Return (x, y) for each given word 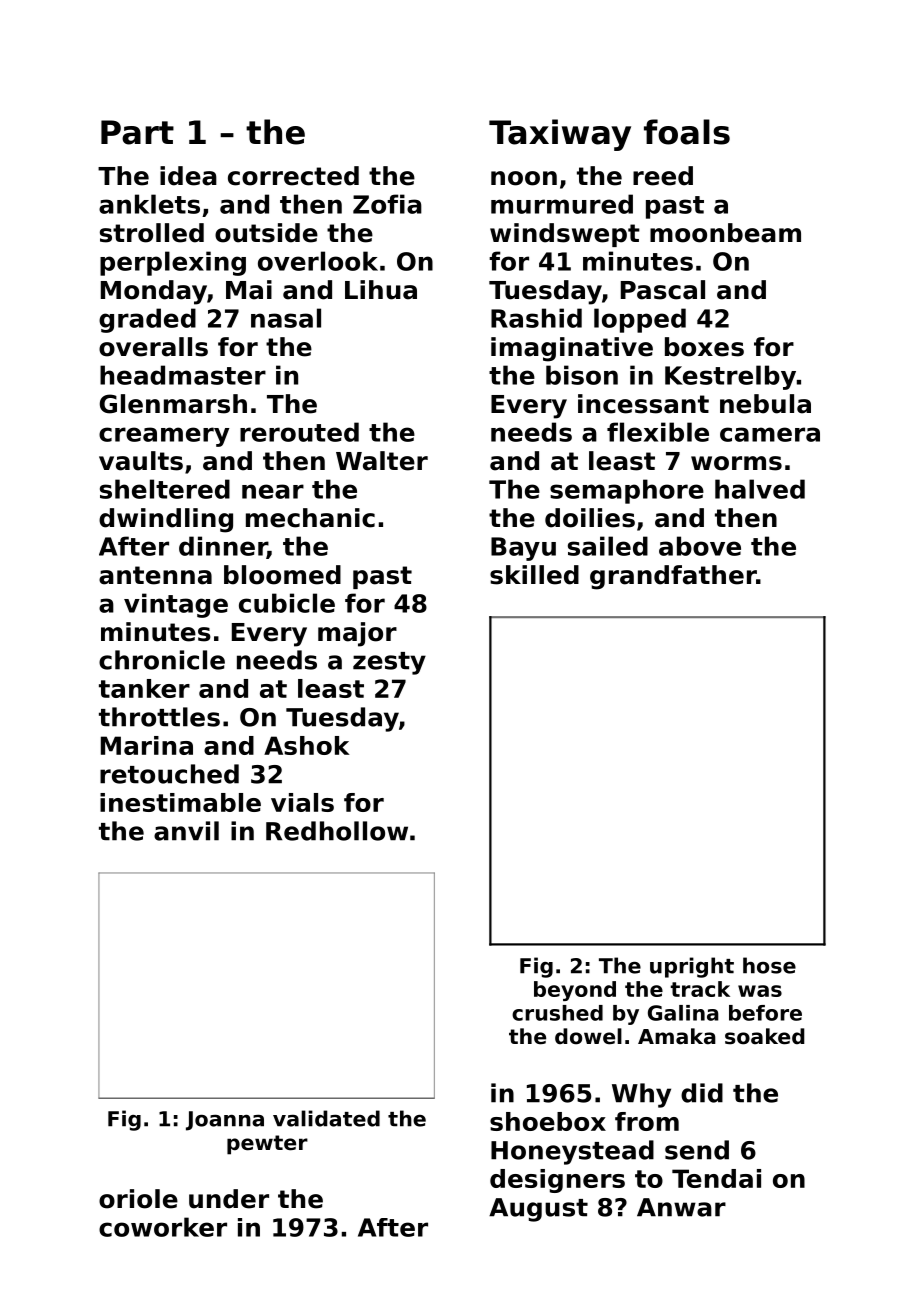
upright (692, 967)
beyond (575, 991)
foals (687, 132)
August (538, 1210)
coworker (163, 1227)
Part (137, 132)
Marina (147, 745)
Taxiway (560, 135)
